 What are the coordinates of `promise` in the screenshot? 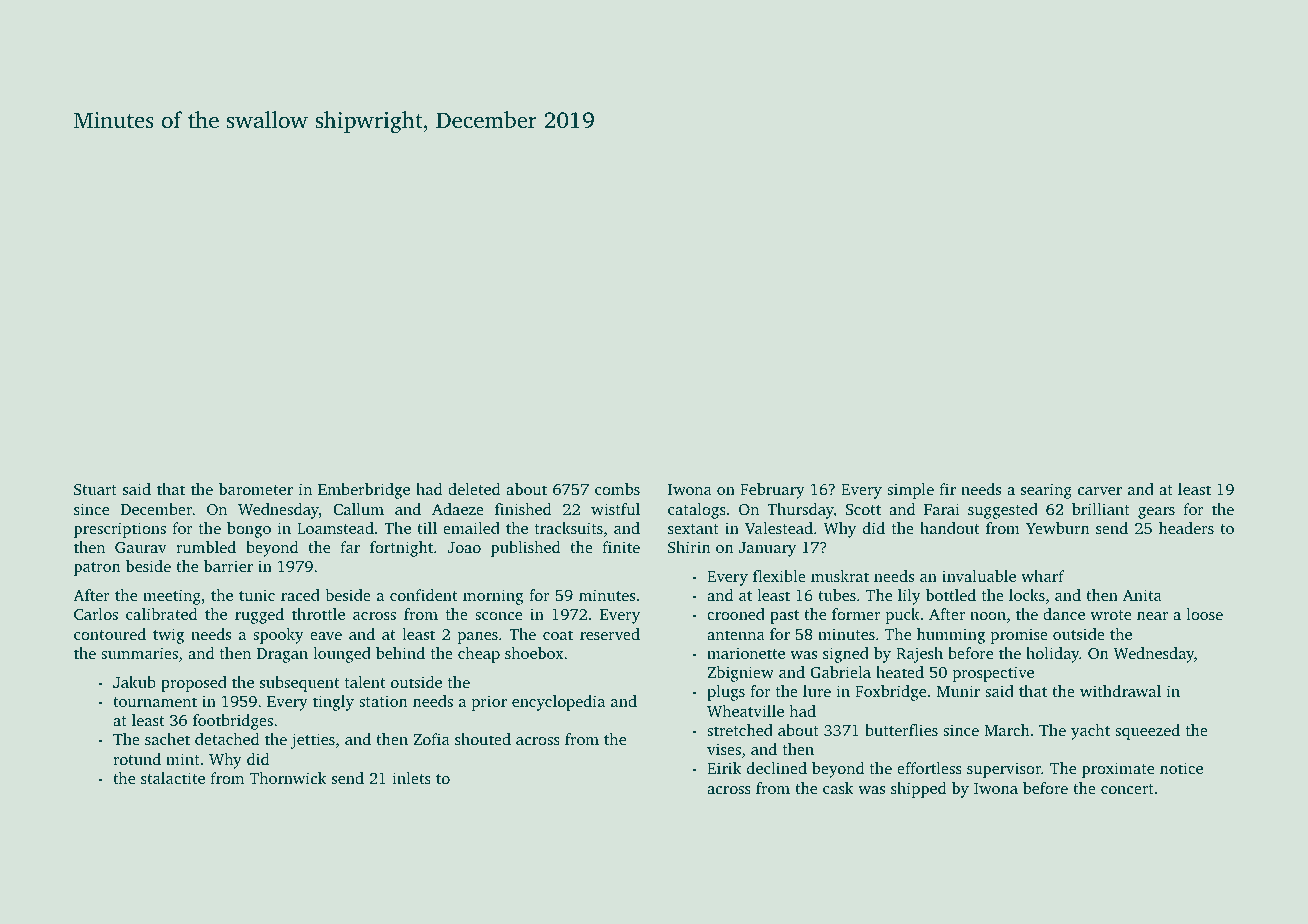 It's located at (1019, 636).
